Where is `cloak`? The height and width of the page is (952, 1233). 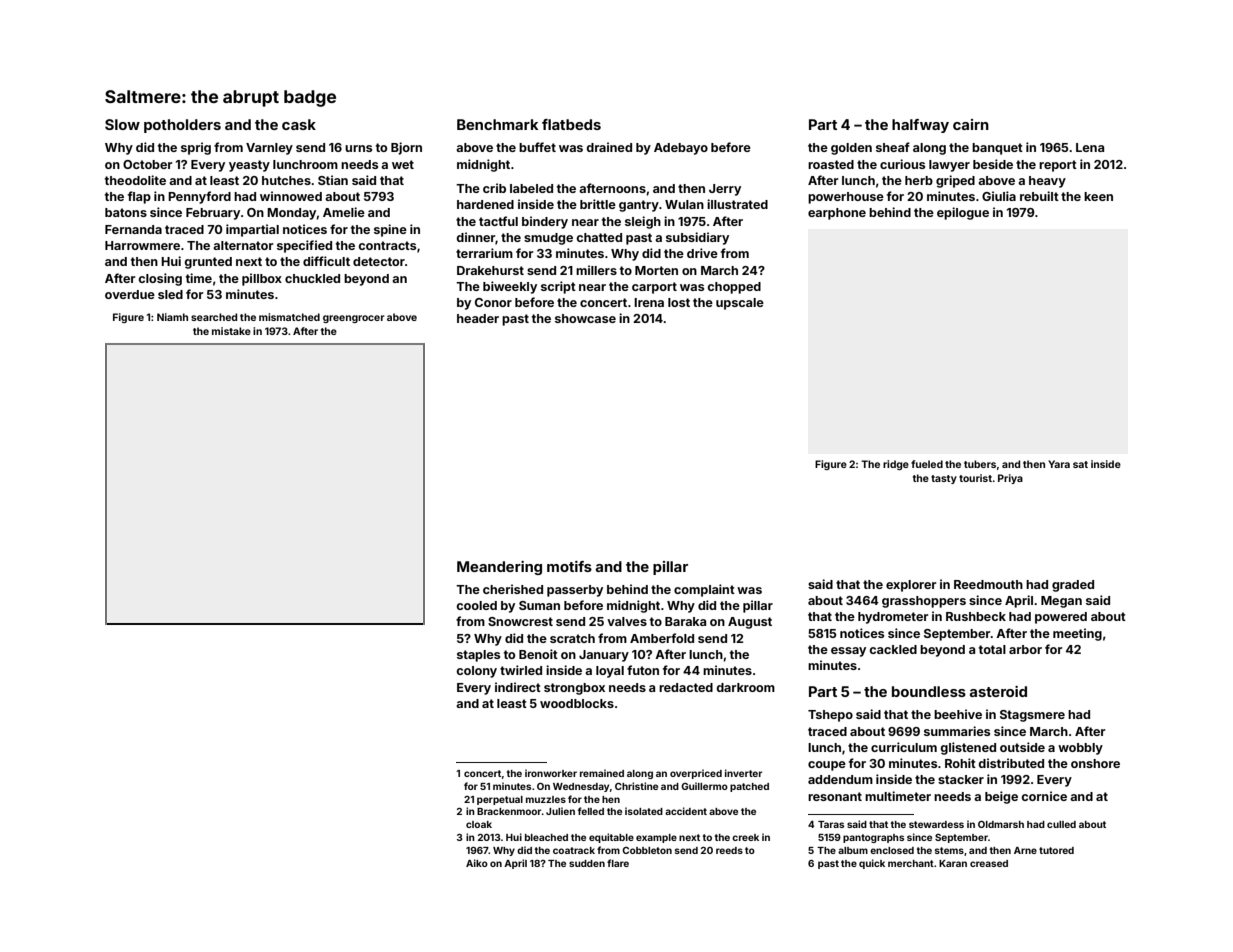
cloak is located at coordinates (479, 824).
